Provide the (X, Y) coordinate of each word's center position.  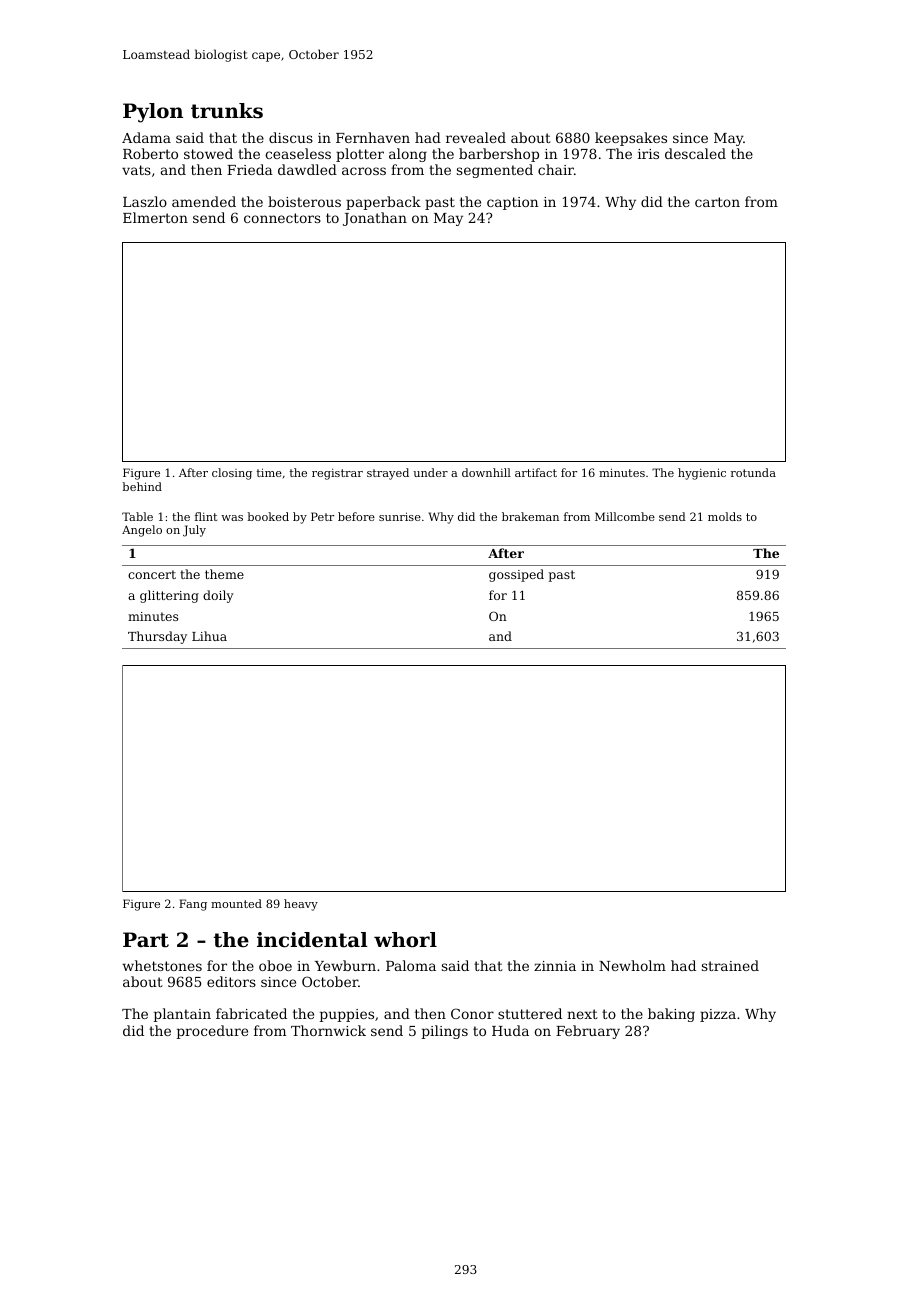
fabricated (251, 1013)
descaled (695, 153)
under (430, 472)
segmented (495, 171)
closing (232, 474)
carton (717, 202)
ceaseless (298, 153)
